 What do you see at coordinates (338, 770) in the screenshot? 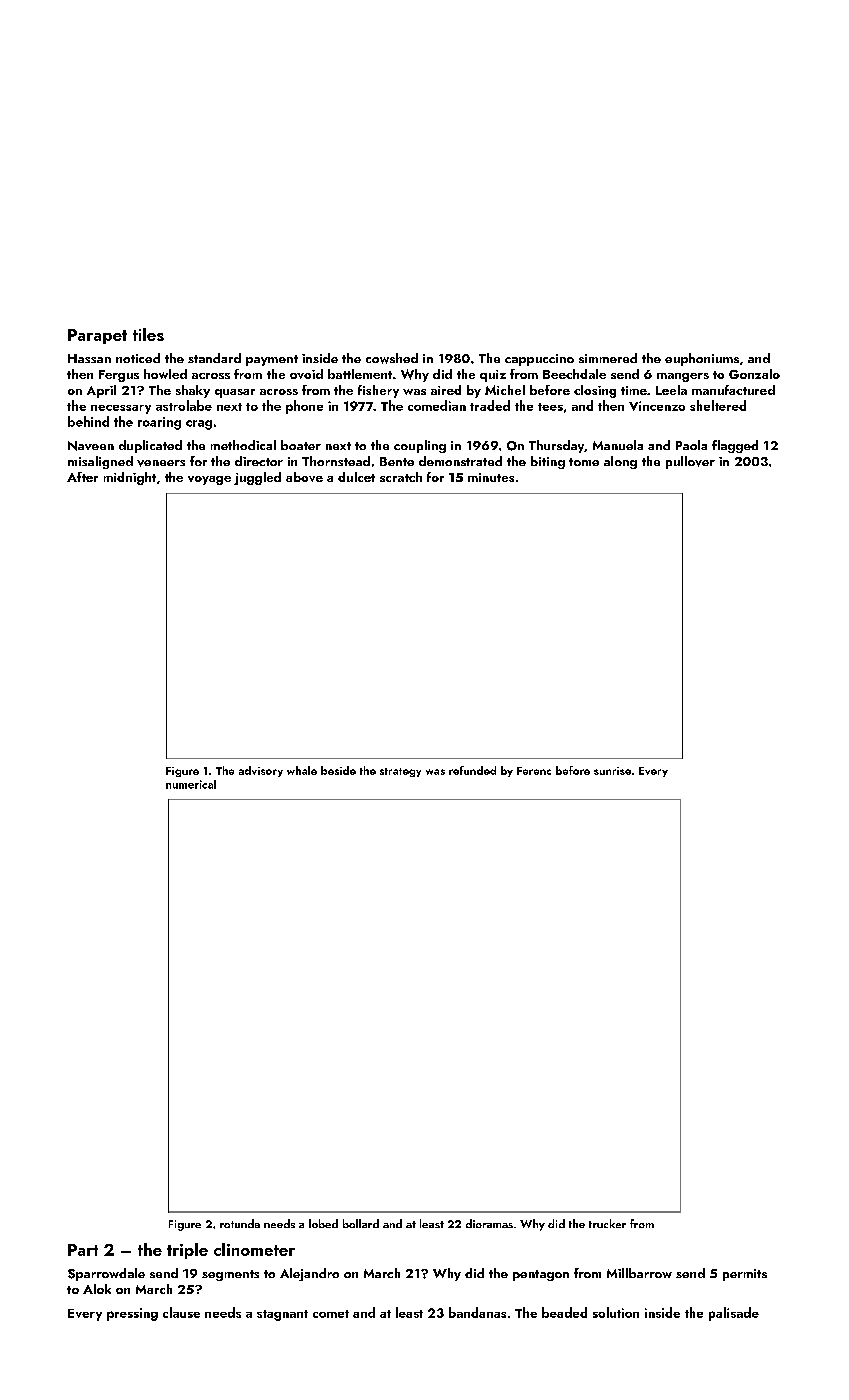
I see `beside` at bounding box center [338, 770].
